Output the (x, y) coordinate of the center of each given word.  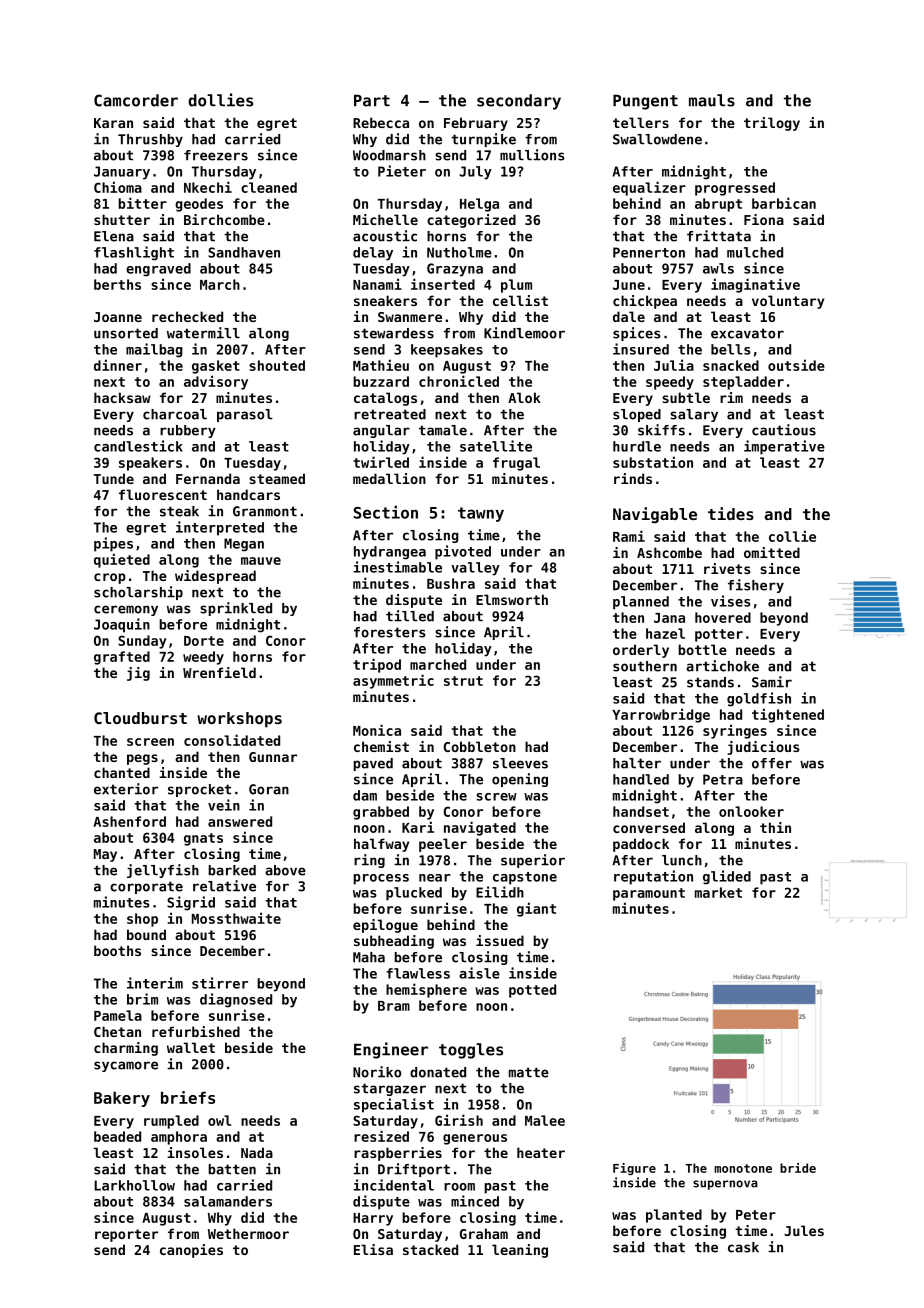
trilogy (772, 124)
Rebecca (381, 122)
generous (475, 1139)
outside (796, 365)
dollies (220, 100)
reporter (126, 1235)
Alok (524, 397)
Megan (244, 545)
